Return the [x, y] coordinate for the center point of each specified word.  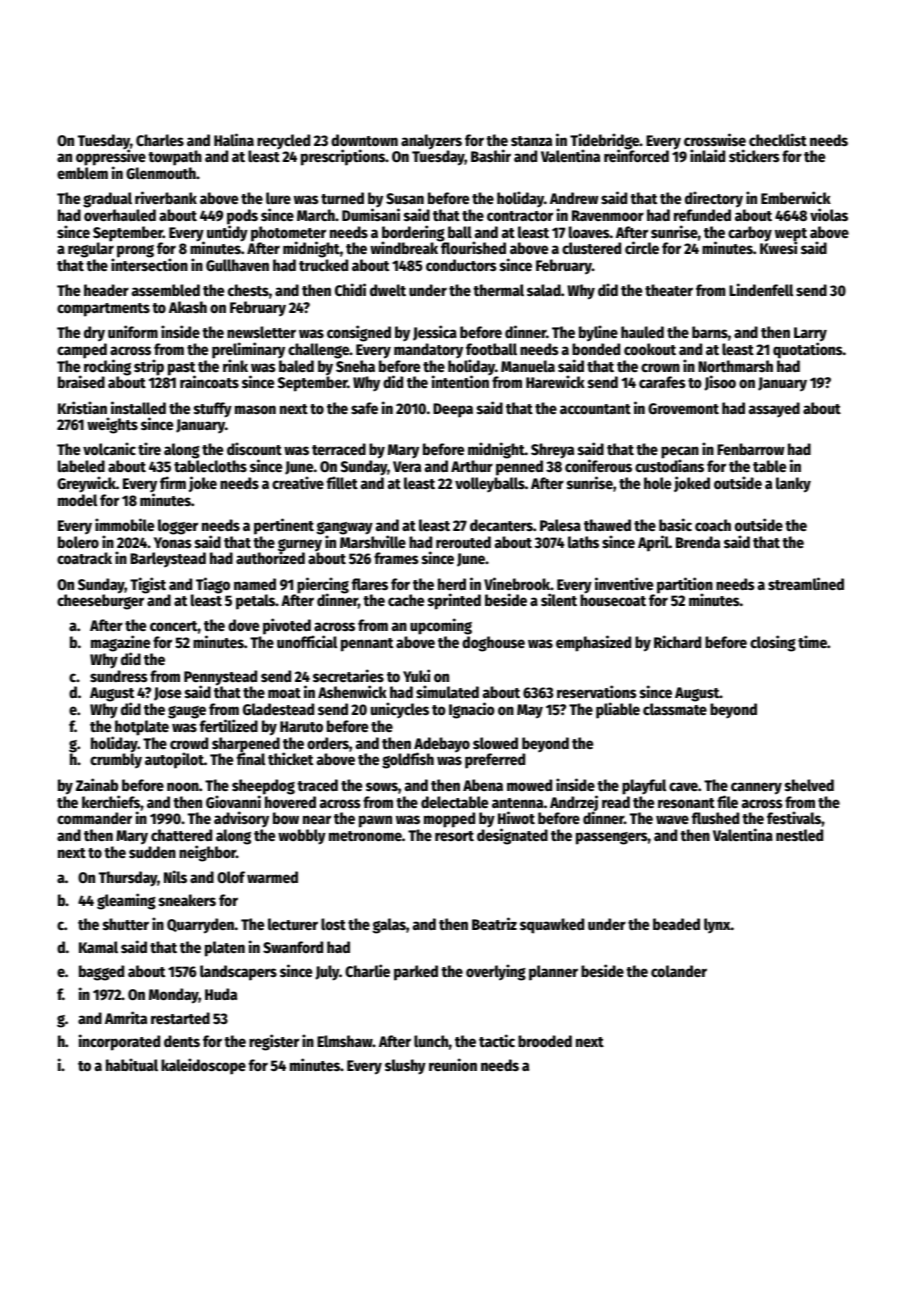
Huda [221, 994]
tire [149, 448]
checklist [778, 139]
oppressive [111, 158]
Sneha [355, 366]
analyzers [431, 142]
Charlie [367, 970]
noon [183, 786]
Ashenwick [352, 691]
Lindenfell [761, 289]
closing [773, 643]
